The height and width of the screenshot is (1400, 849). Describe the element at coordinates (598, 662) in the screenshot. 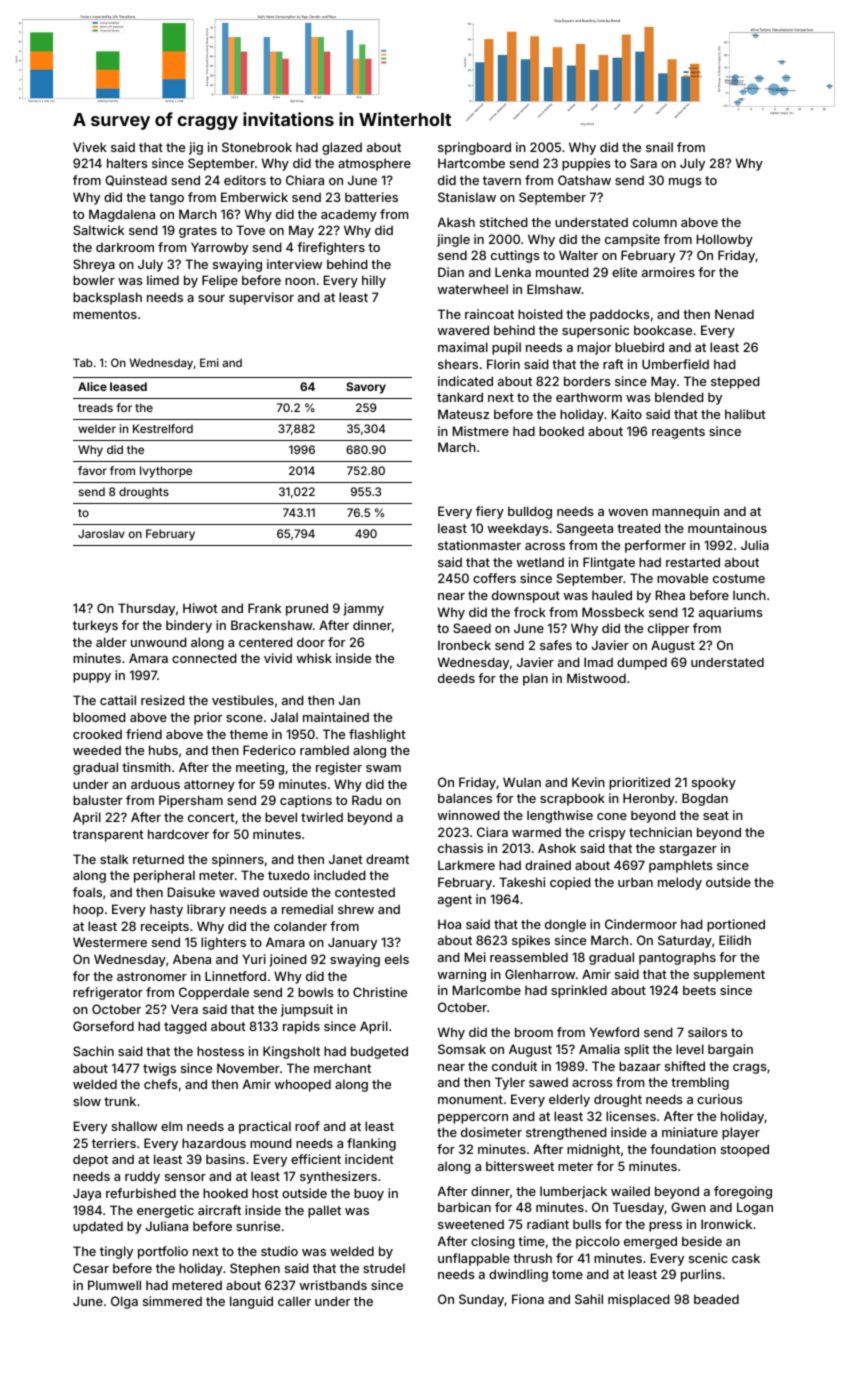

I see `Imad` at that location.
